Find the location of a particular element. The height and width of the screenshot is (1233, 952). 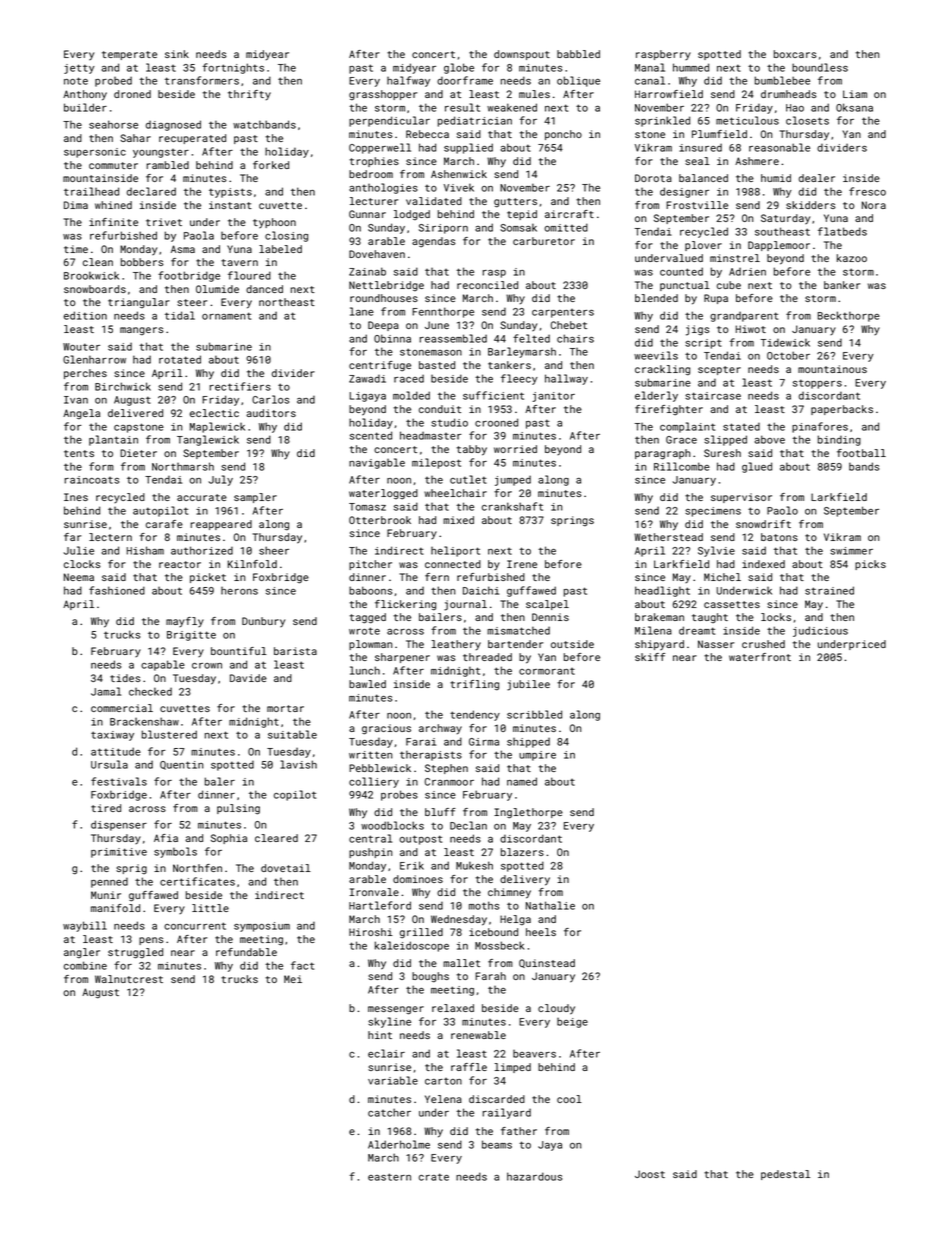

eastern is located at coordinates (389, 1177).
